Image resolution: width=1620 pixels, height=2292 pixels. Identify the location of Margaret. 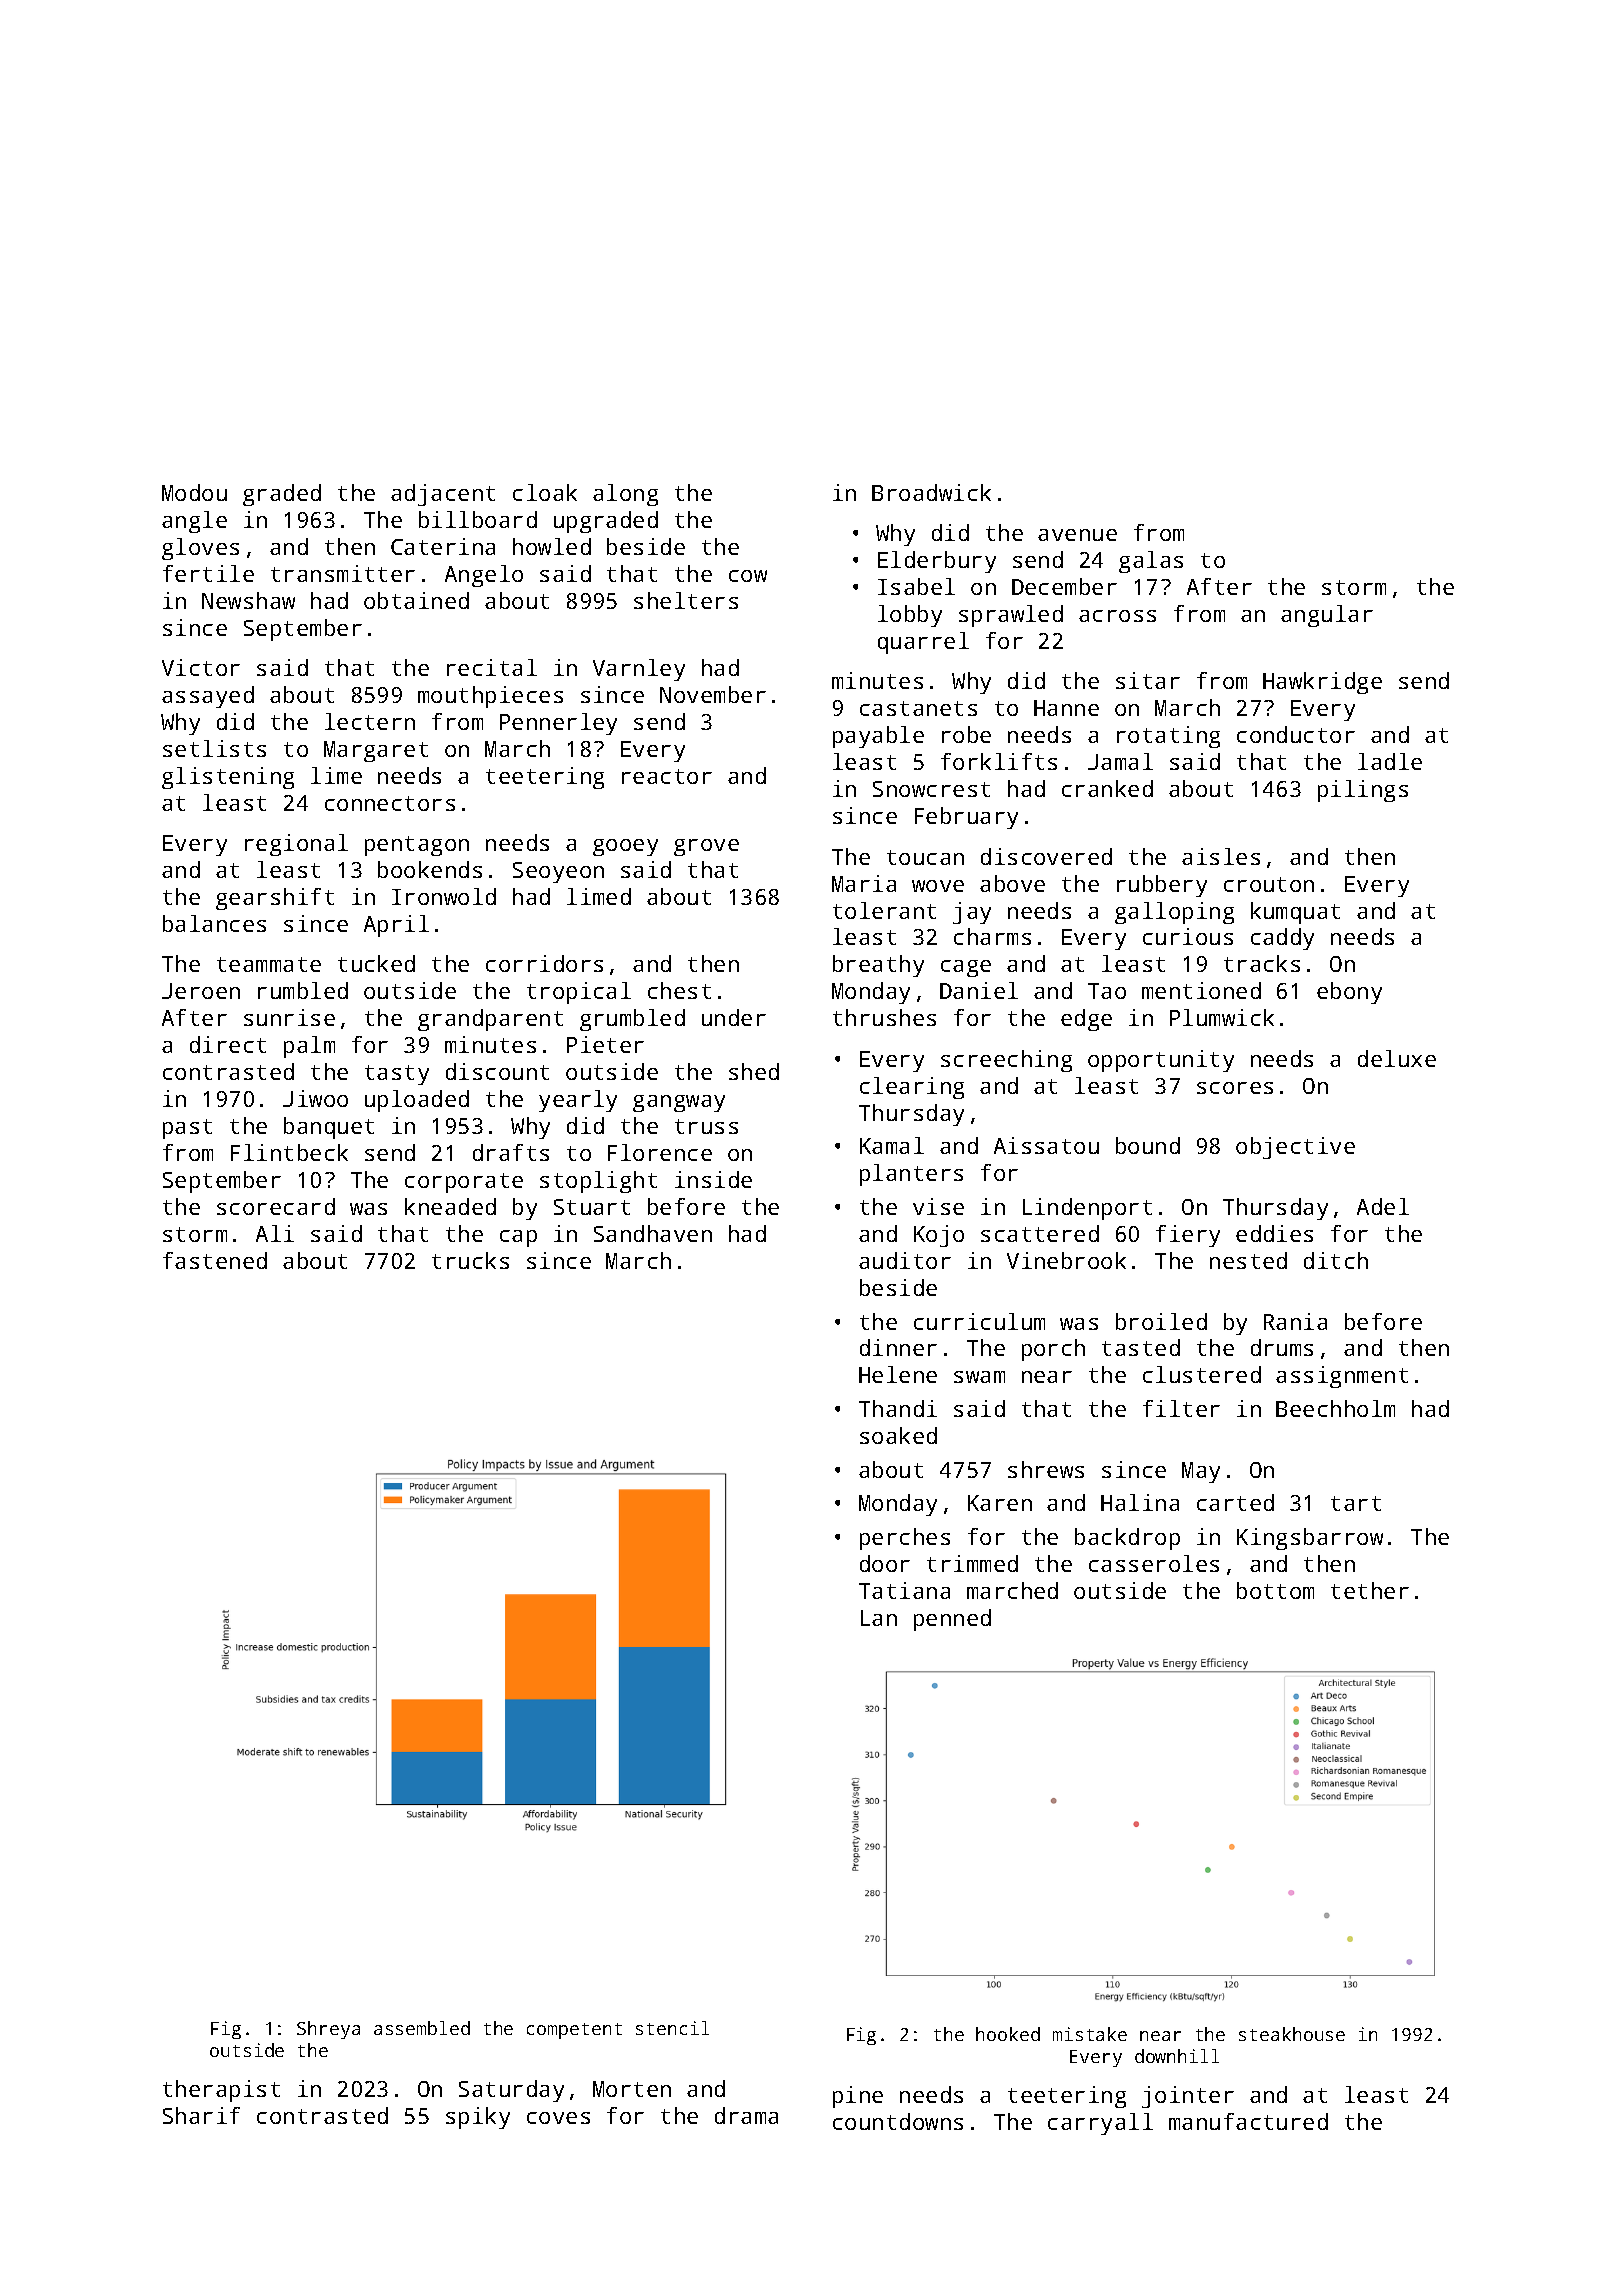
(376, 751).
